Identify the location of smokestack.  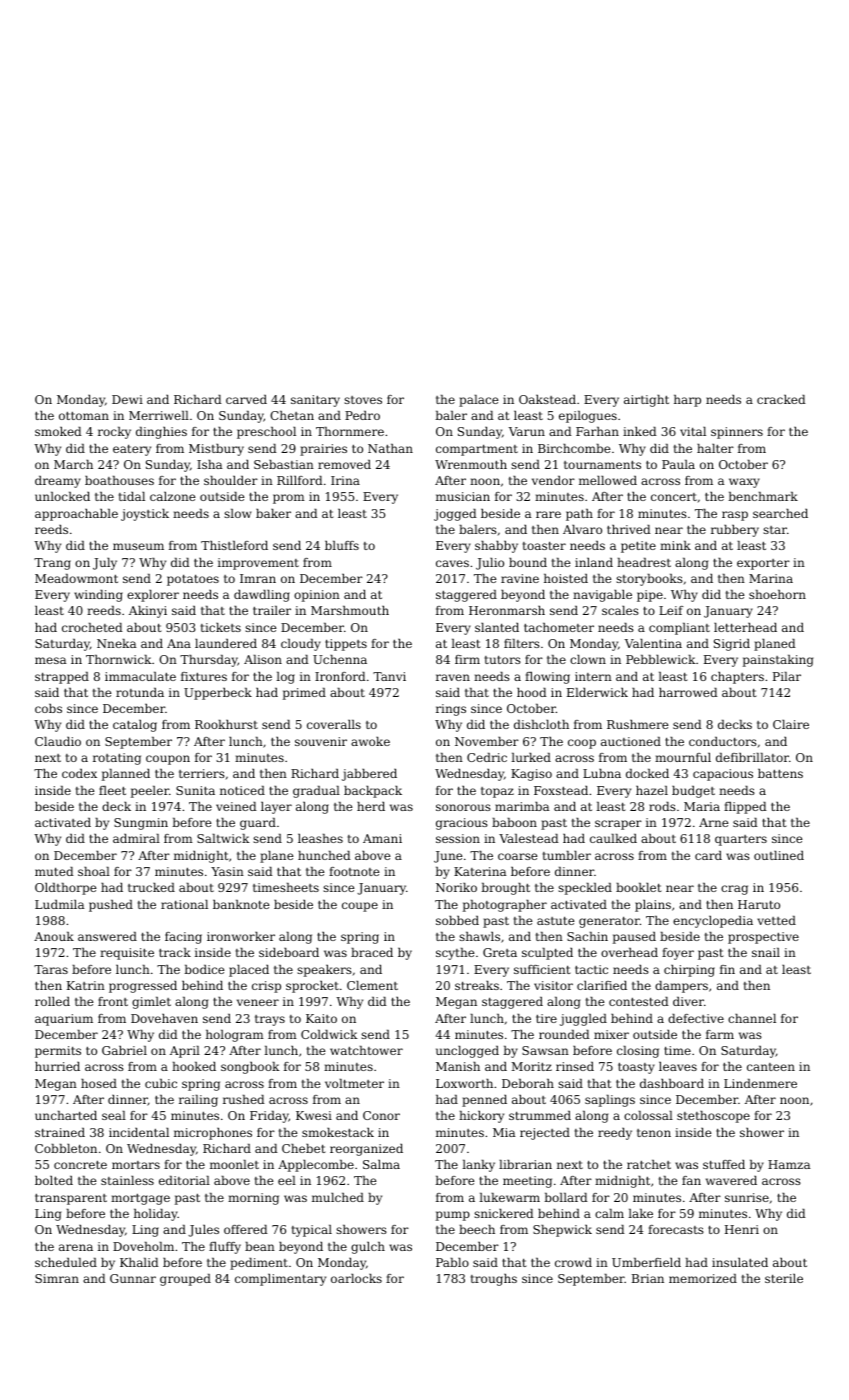
(338, 1132).
